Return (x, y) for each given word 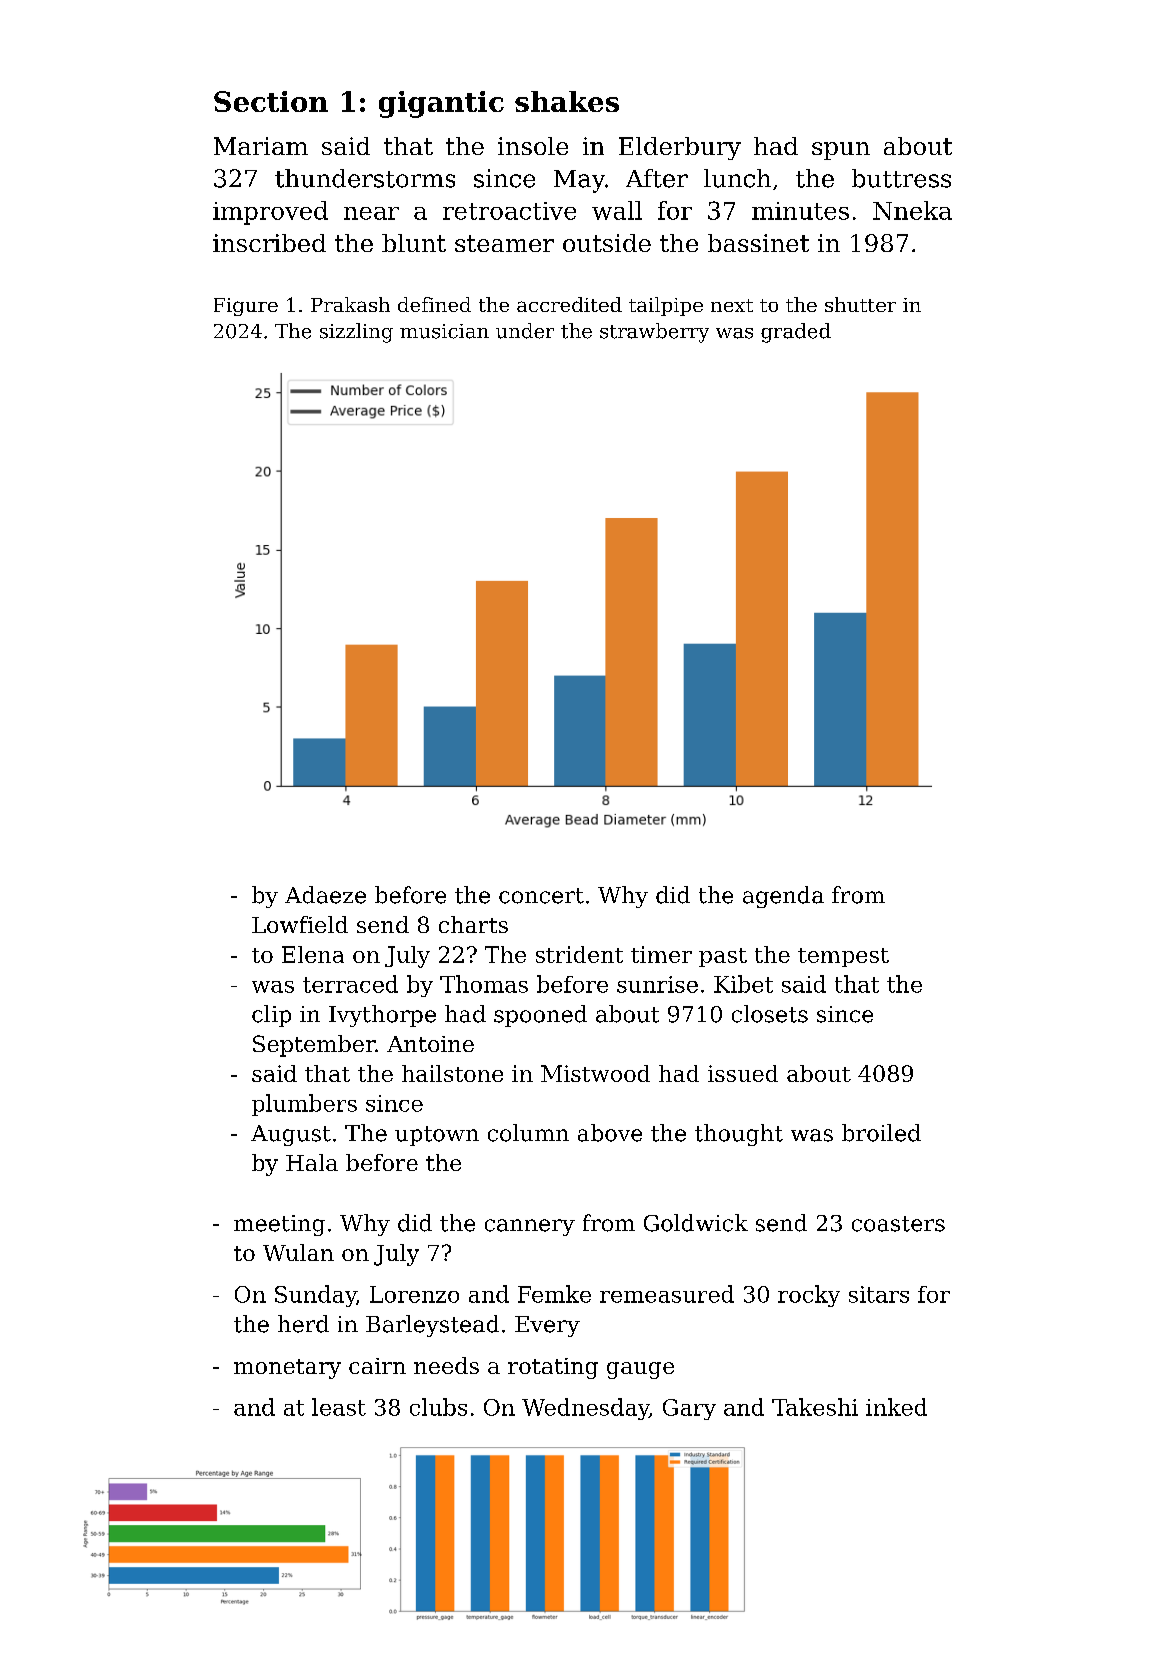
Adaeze (325, 895)
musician (444, 331)
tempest (843, 957)
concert (541, 896)
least (339, 1407)
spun (841, 151)
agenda (783, 897)
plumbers (304, 1105)
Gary (689, 1409)
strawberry (654, 333)
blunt (414, 243)
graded (796, 333)
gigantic (441, 104)
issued (743, 1073)
